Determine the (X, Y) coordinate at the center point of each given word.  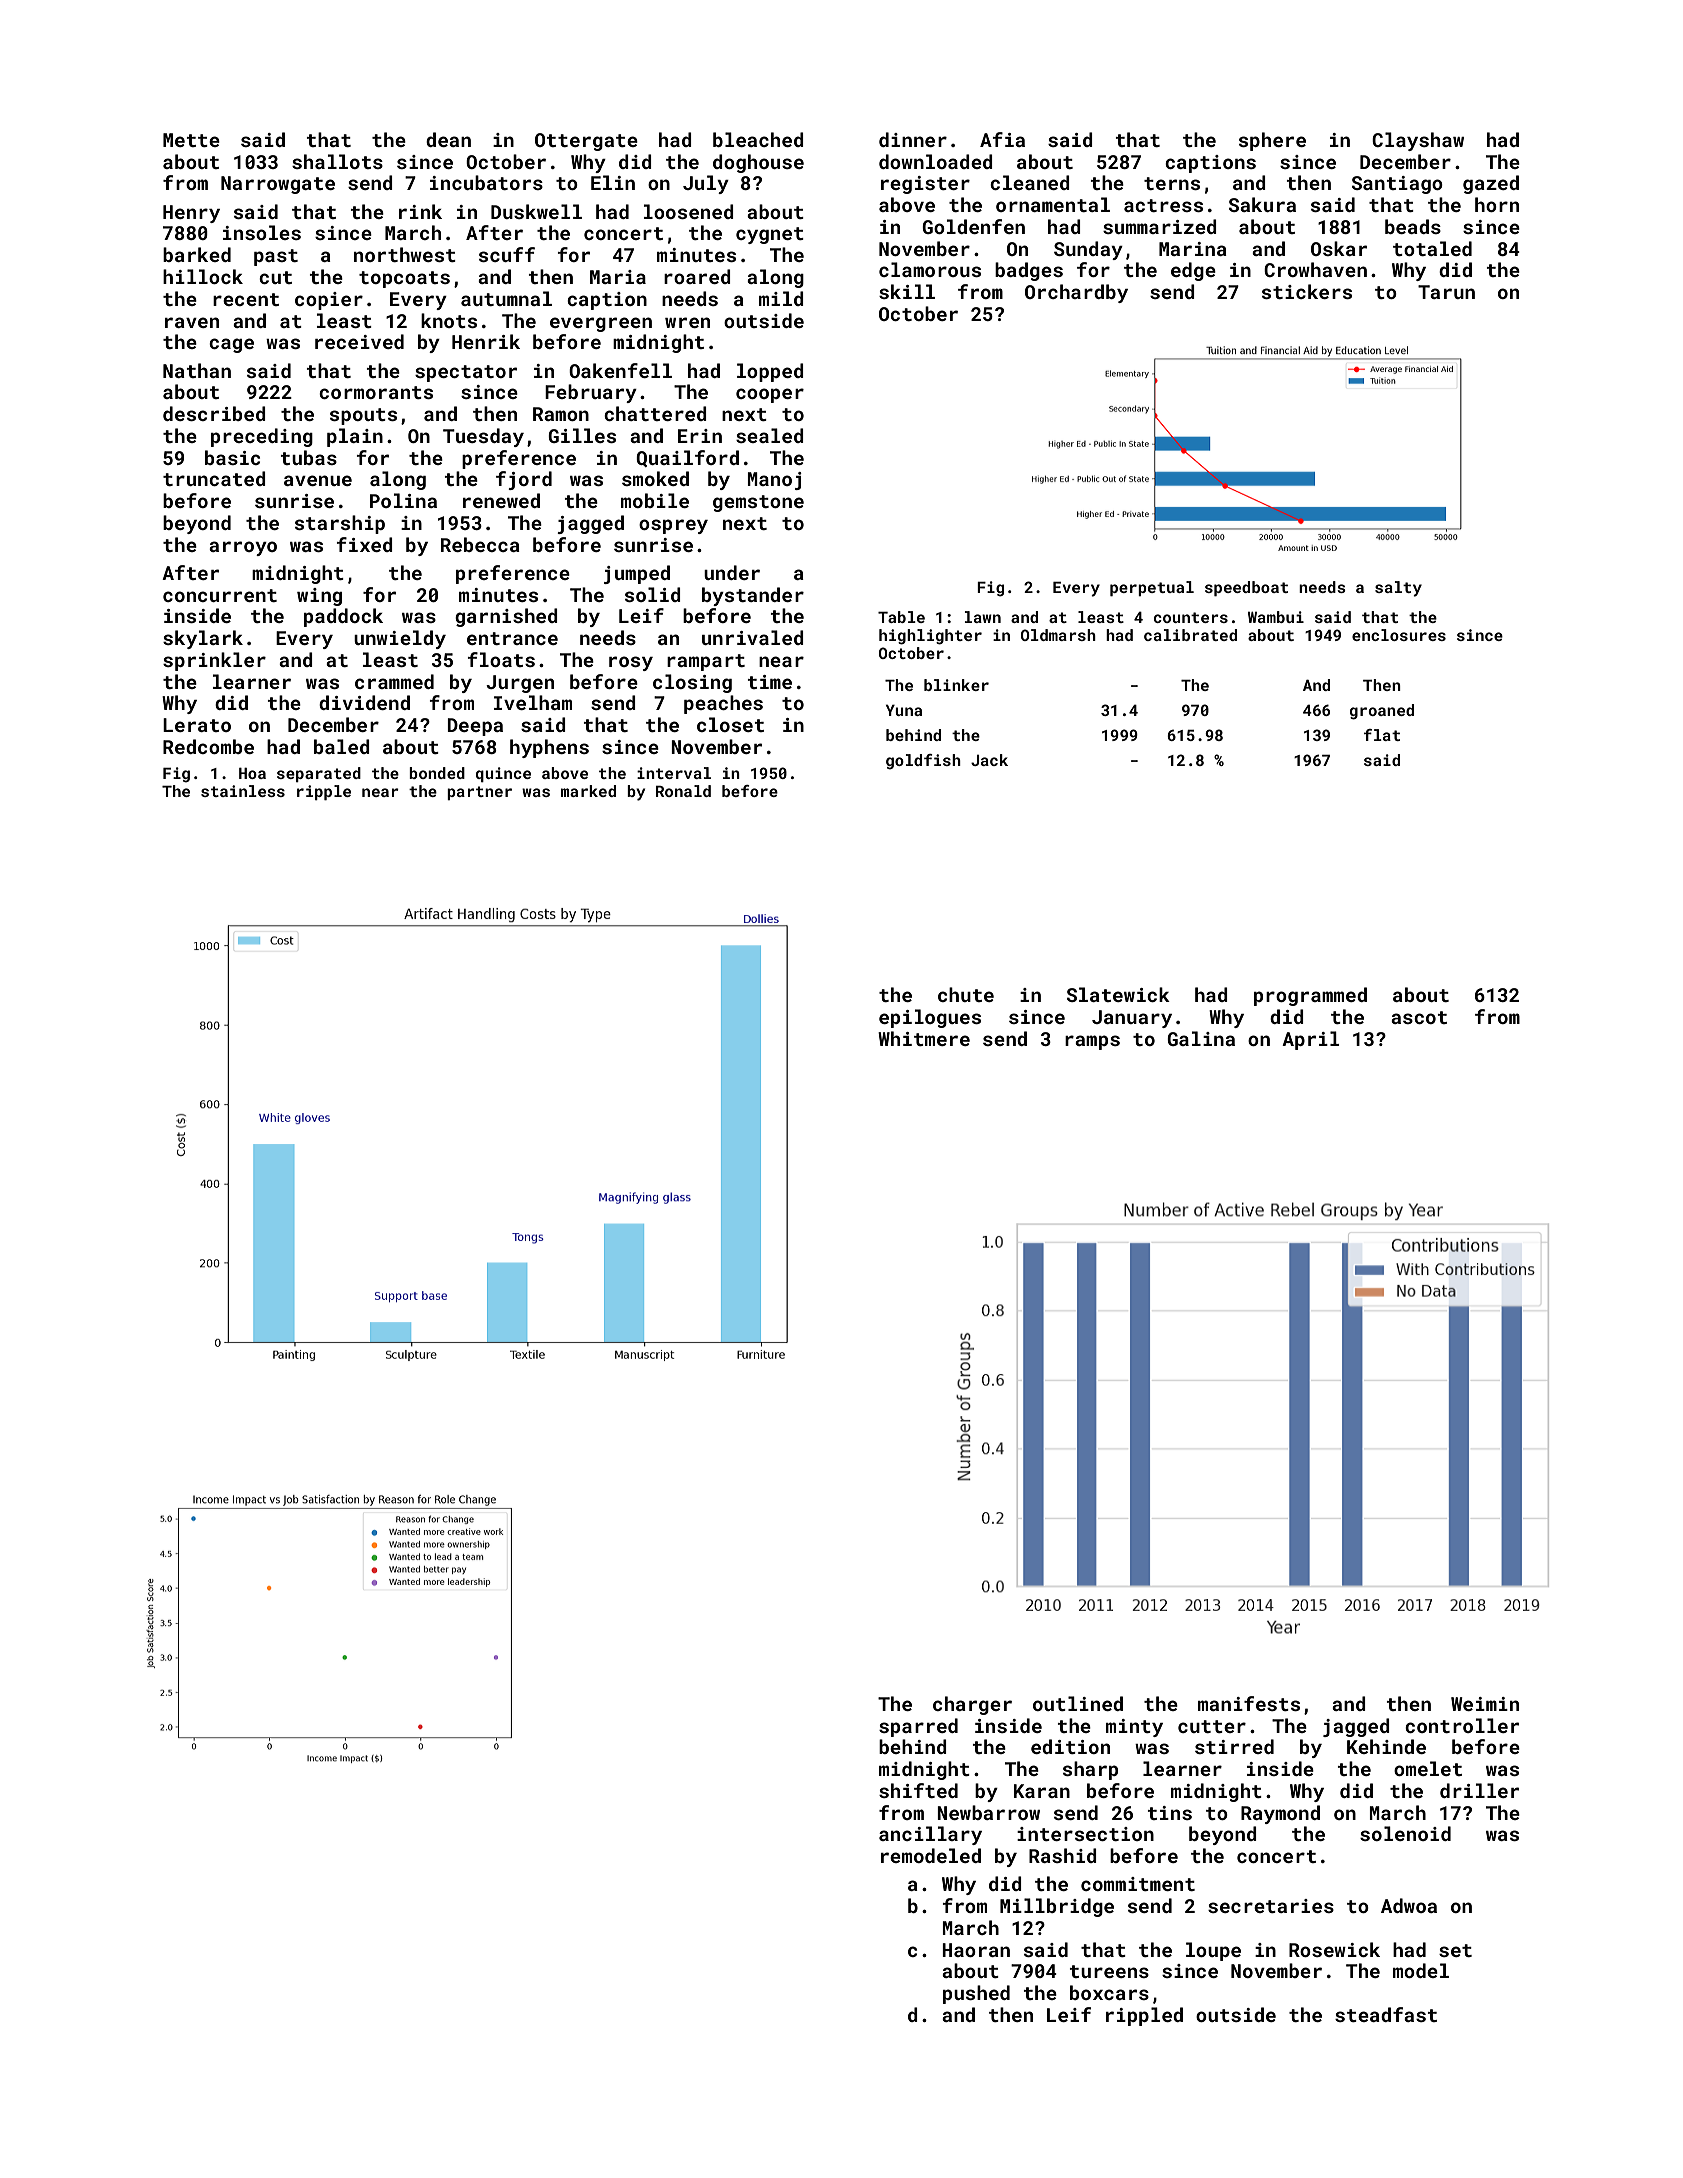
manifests (1249, 1703)
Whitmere (924, 1038)
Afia (1002, 139)
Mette (191, 140)
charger (972, 1705)
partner (479, 793)
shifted (918, 1790)
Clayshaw (1418, 141)
